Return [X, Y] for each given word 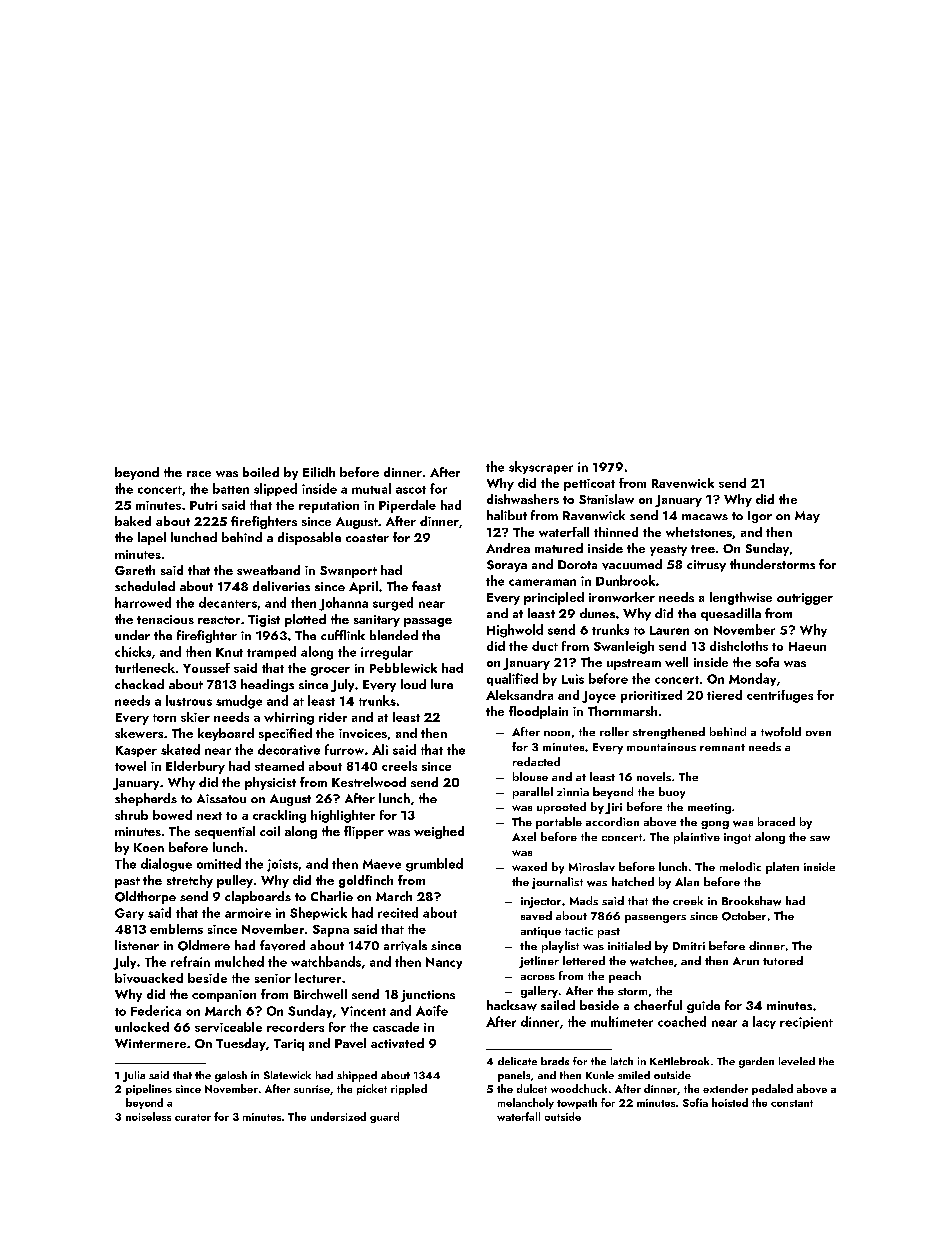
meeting [709, 808]
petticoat [589, 485]
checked [139, 684]
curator [193, 1117]
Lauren [669, 630]
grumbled [434, 865]
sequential [225, 832]
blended [394, 635]
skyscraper [541, 467]
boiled [261, 472]
